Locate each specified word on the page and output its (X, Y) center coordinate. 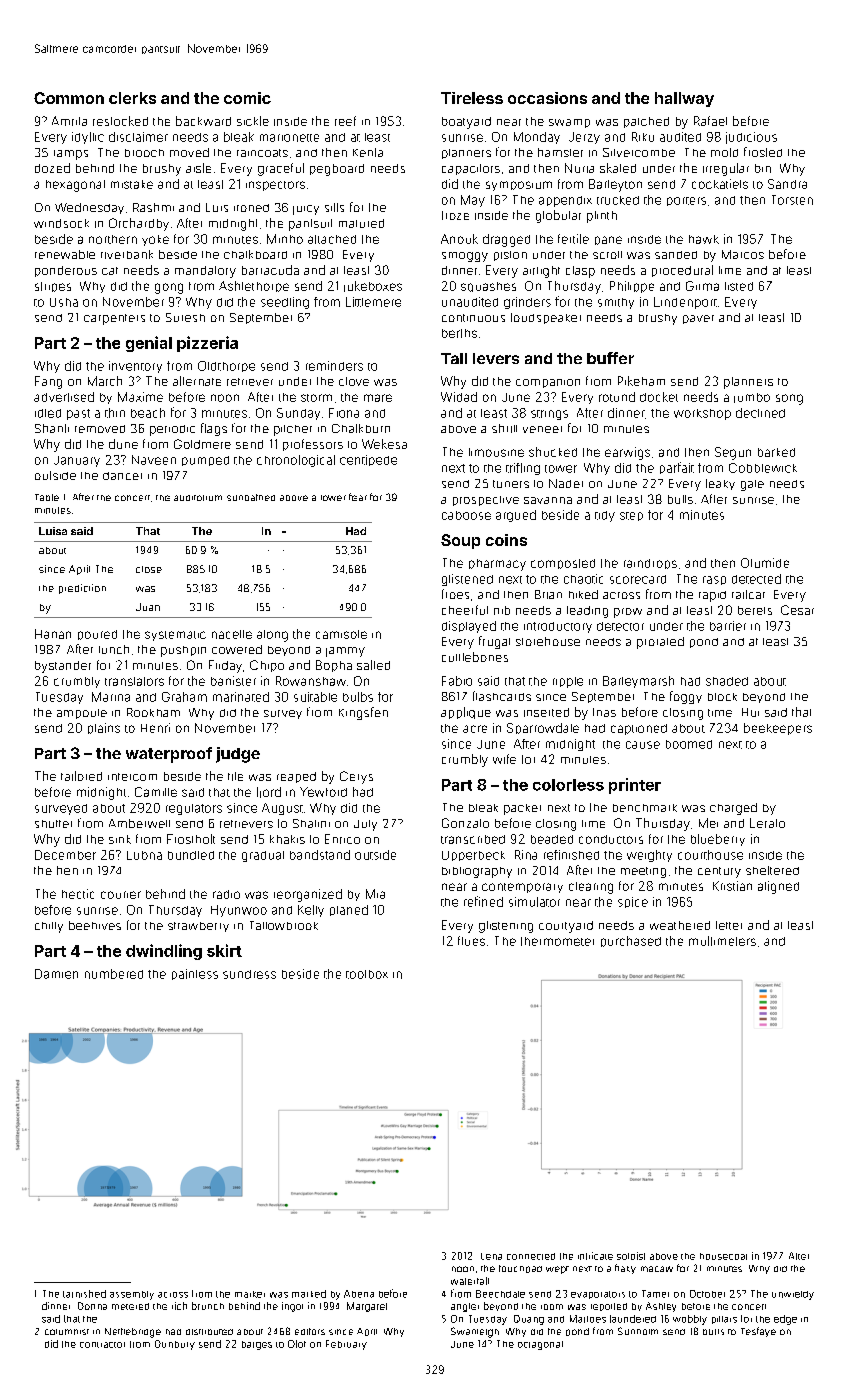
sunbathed (251, 497)
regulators (194, 809)
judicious (751, 138)
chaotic (583, 579)
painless (195, 974)
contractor (102, 1345)
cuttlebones (475, 657)
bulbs (358, 697)
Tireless (472, 98)
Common (69, 98)
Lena (491, 1256)
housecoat (723, 1256)
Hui (750, 712)
